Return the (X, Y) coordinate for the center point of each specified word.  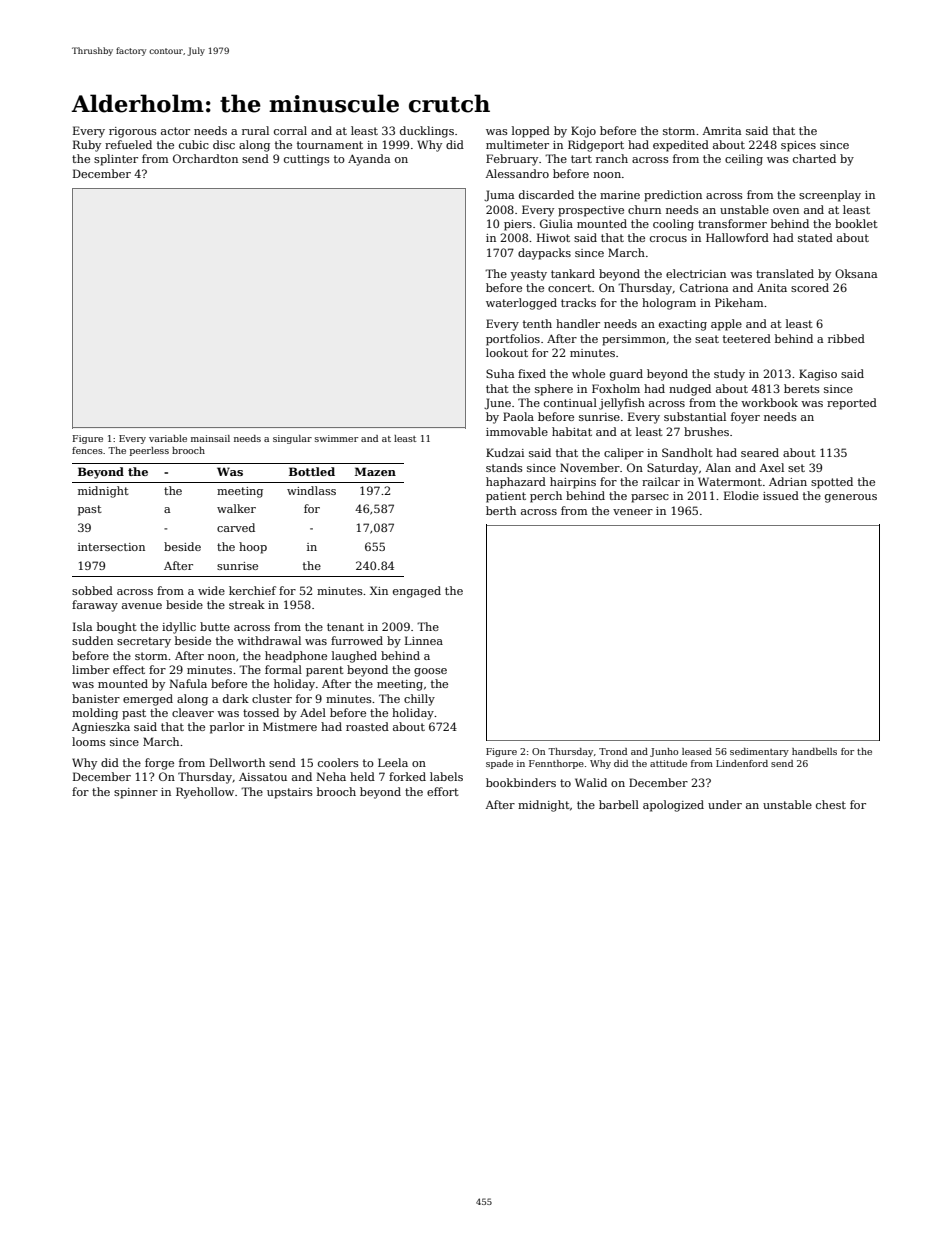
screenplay (830, 196)
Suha (500, 373)
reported (852, 404)
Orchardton (205, 158)
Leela (393, 762)
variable (168, 438)
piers (518, 225)
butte (215, 626)
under (725, 804)
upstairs (290, 793)
